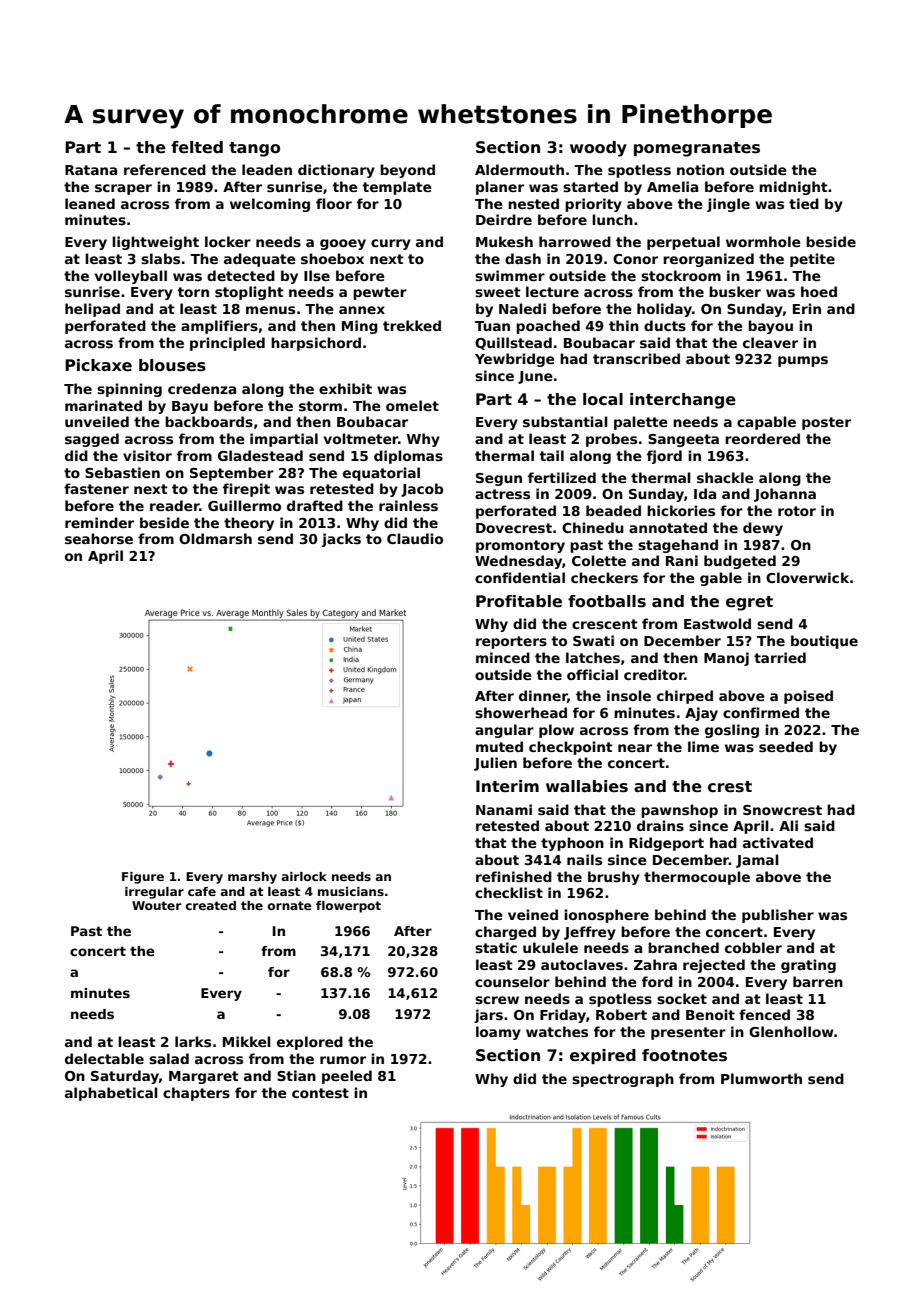  What do you see at coordinates (316, 344) in the document?
I see `harpsichord` at bounding box center [316, 344].
